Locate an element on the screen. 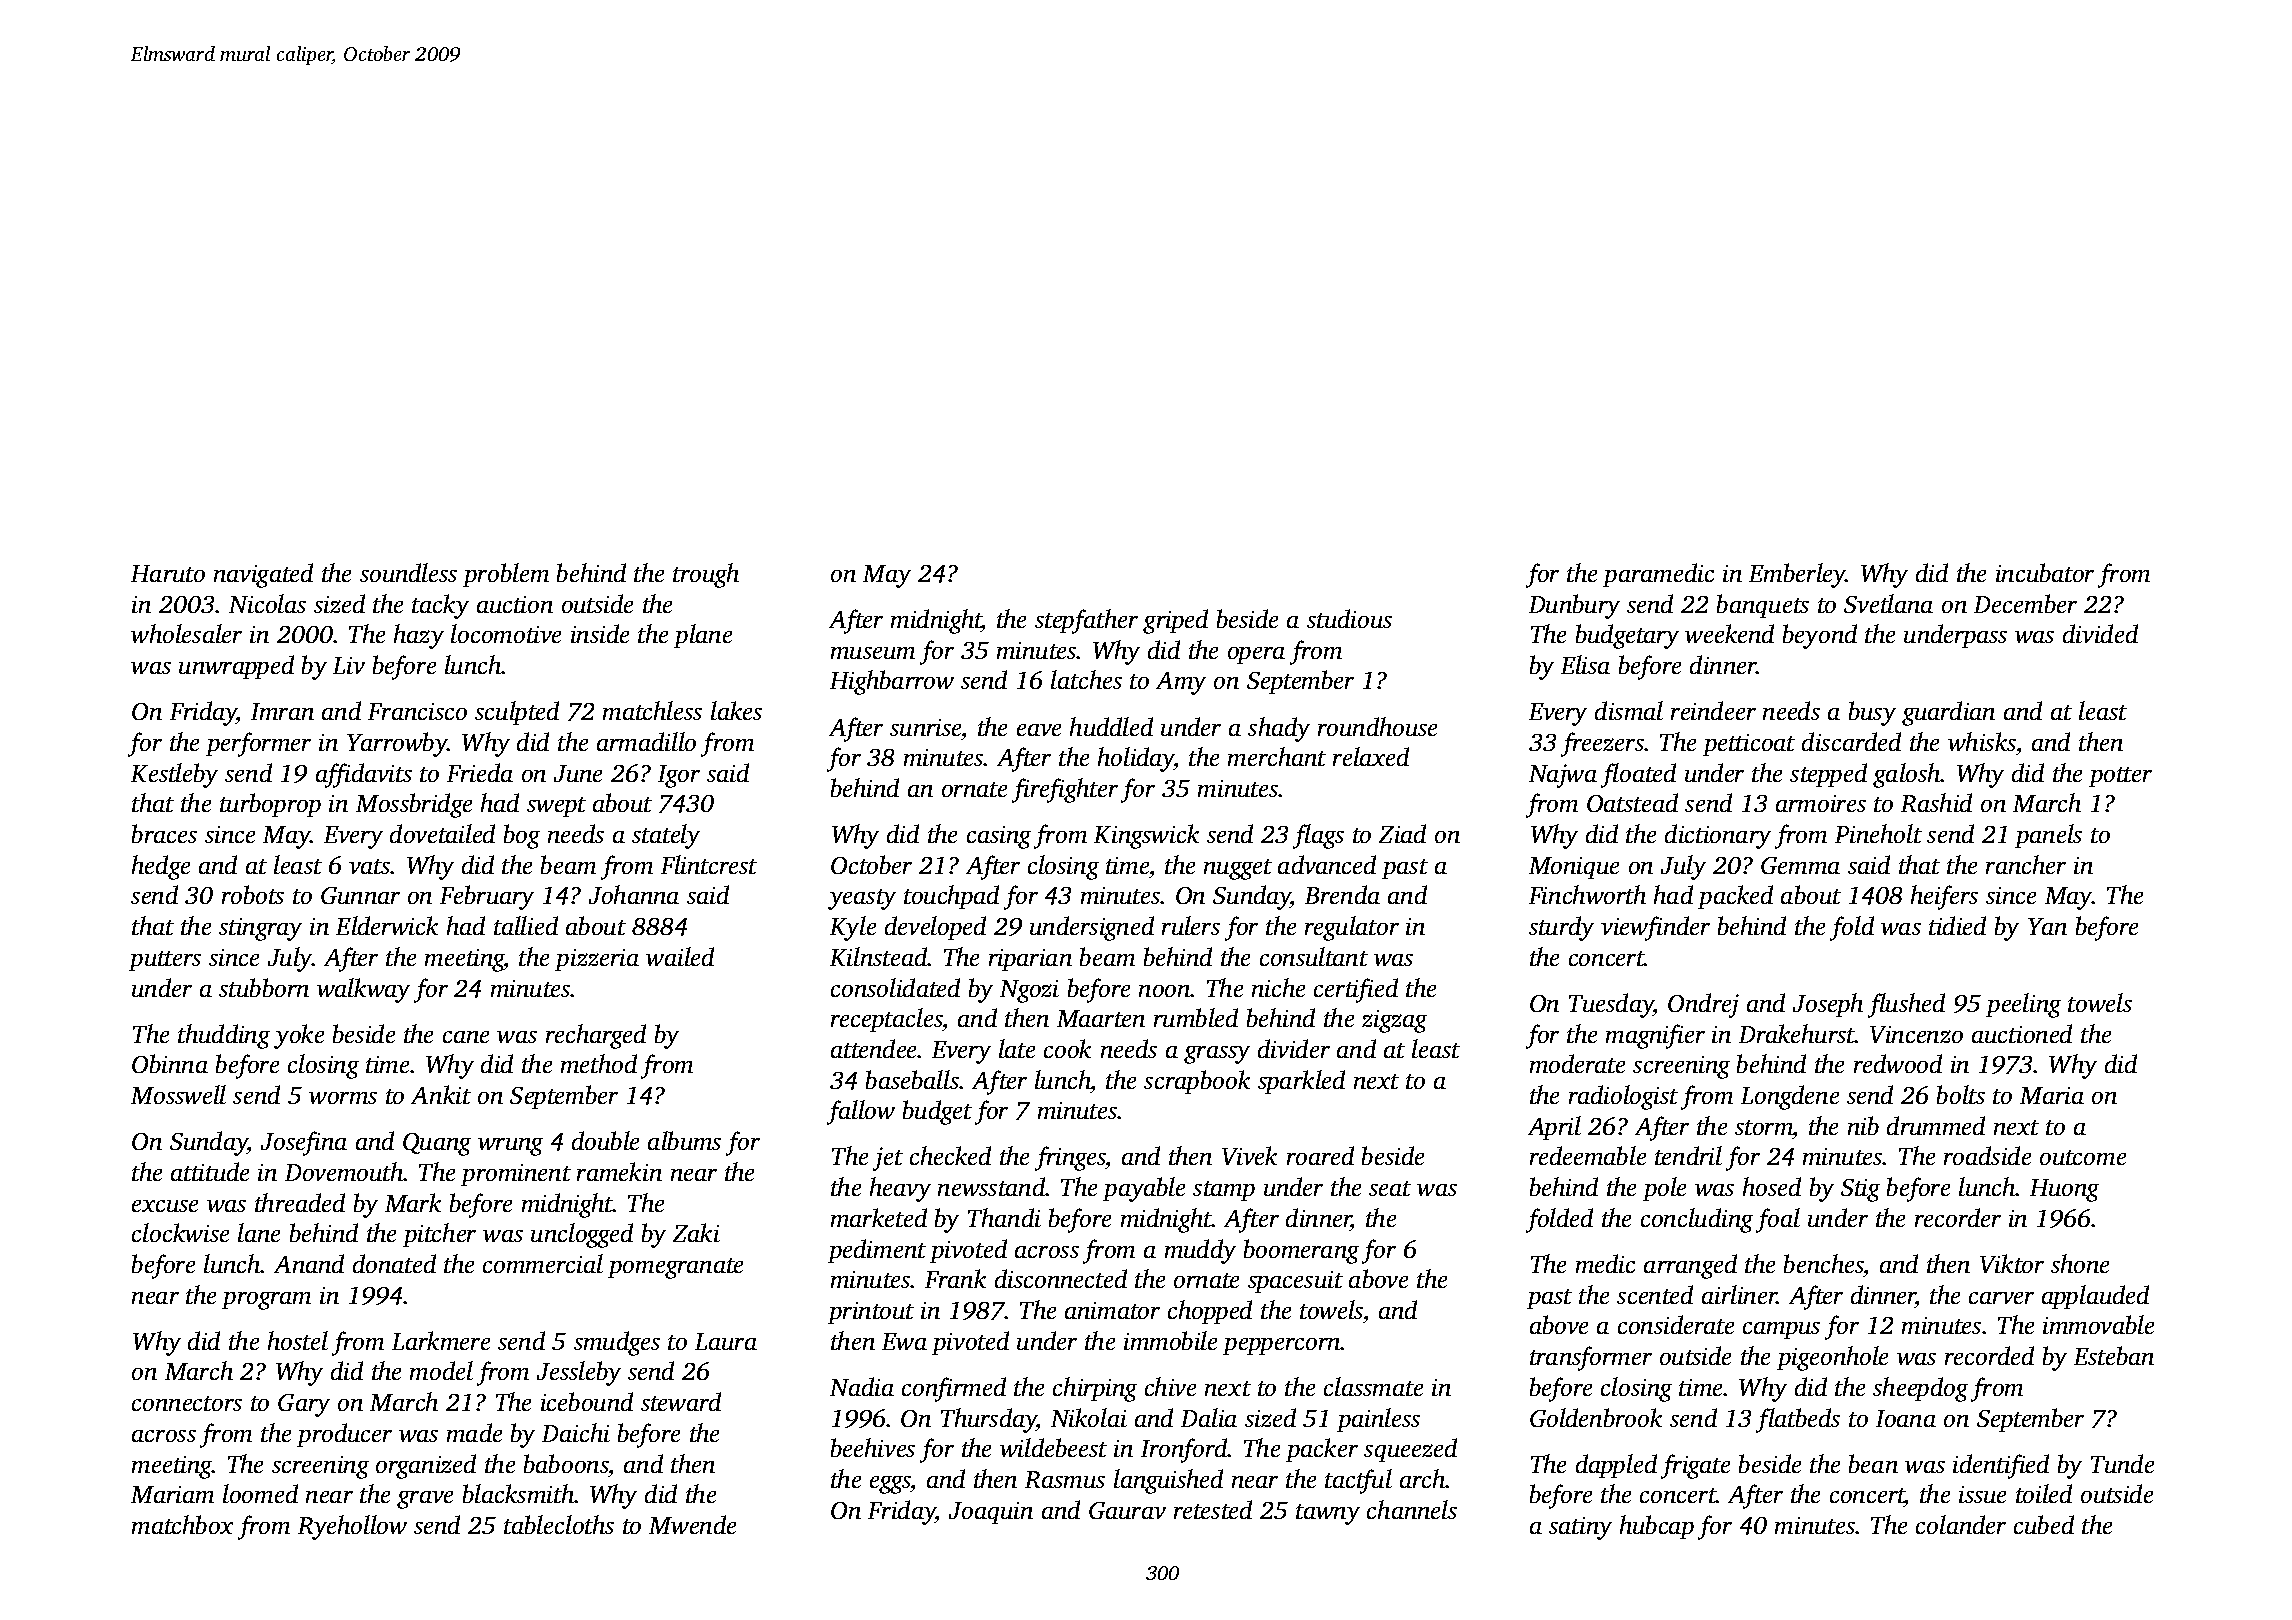  Ziad is located at coordinates (1402, 833).
